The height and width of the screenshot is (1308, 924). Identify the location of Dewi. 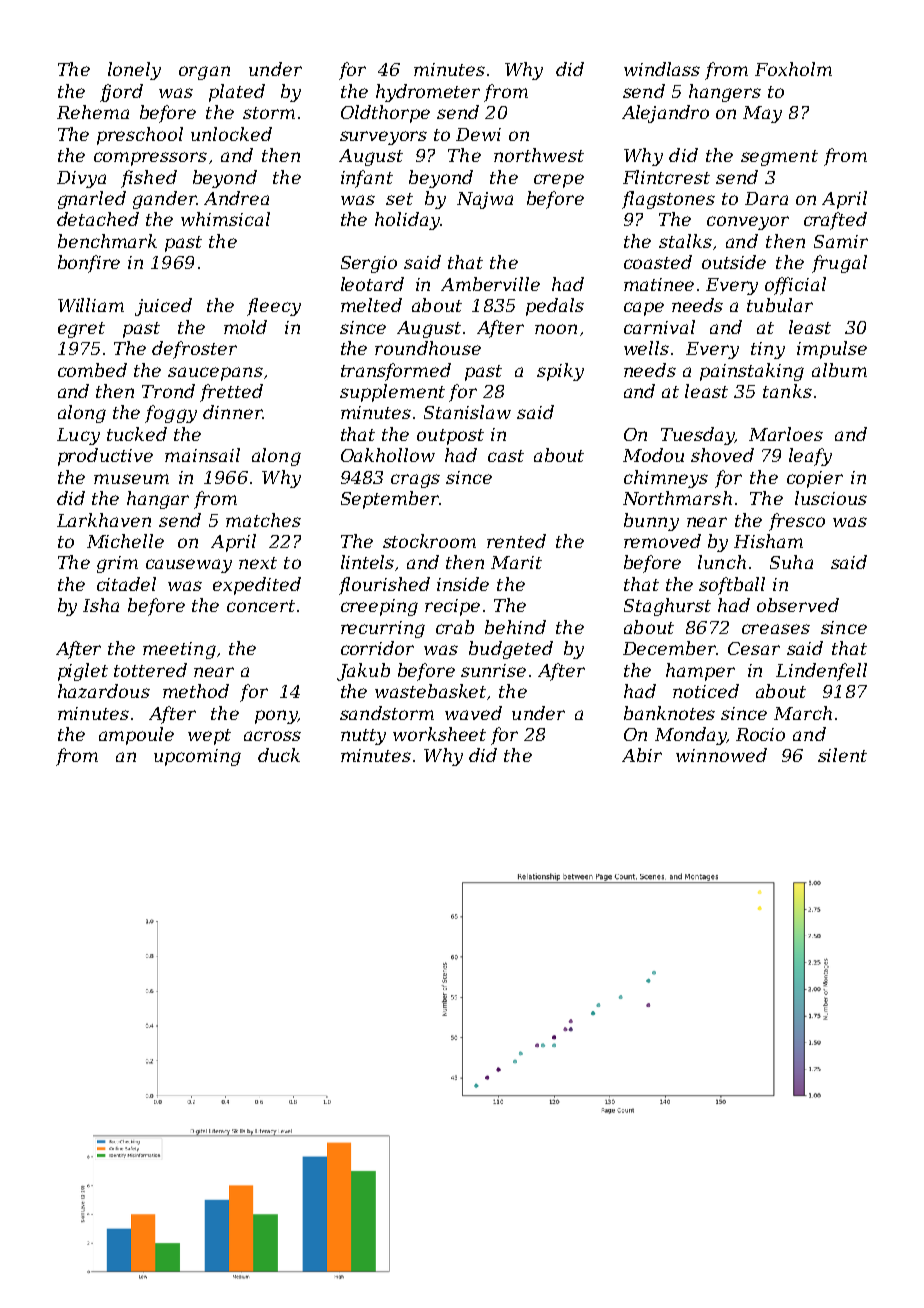
(478, 134).
